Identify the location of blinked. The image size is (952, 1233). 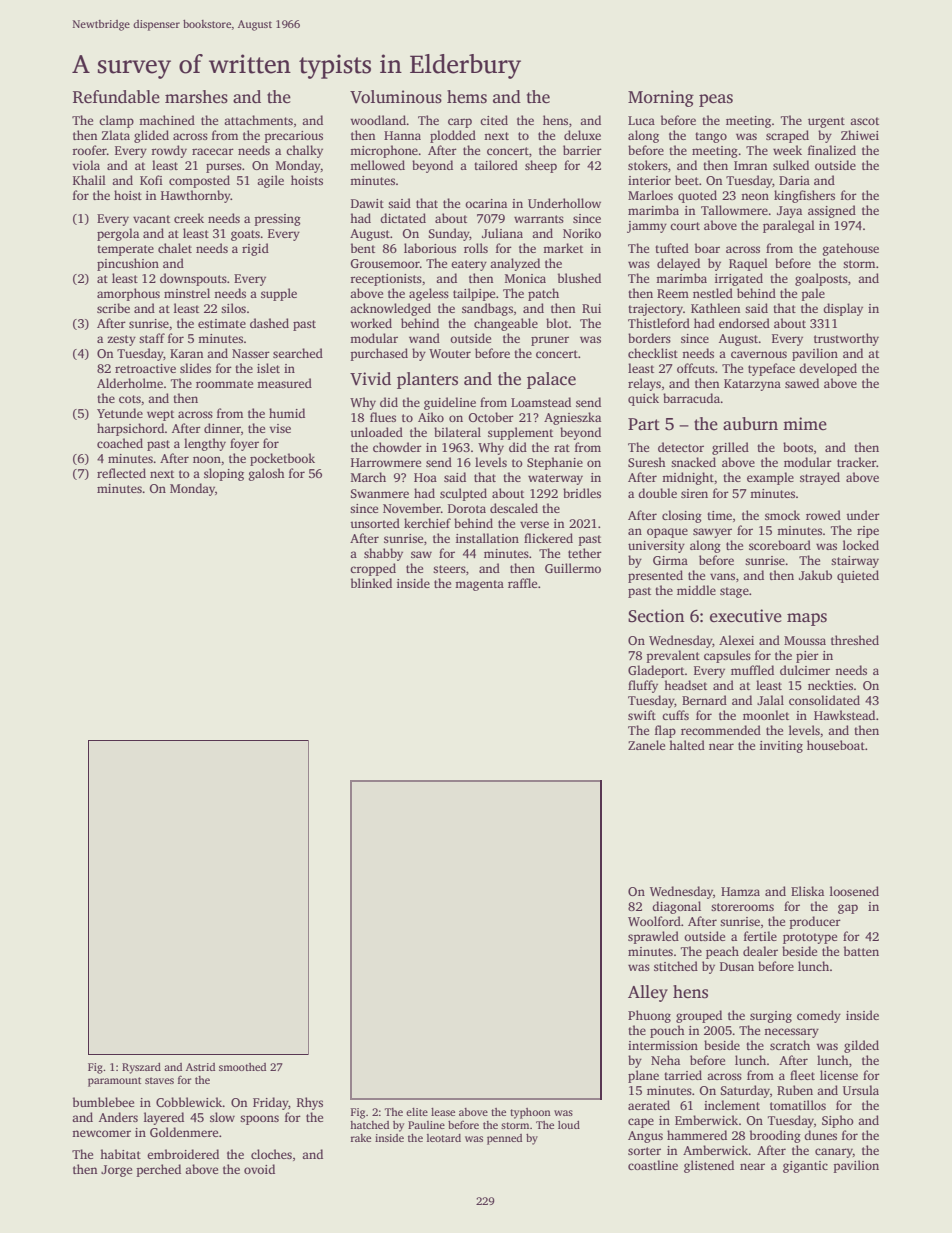
(371, 583).
